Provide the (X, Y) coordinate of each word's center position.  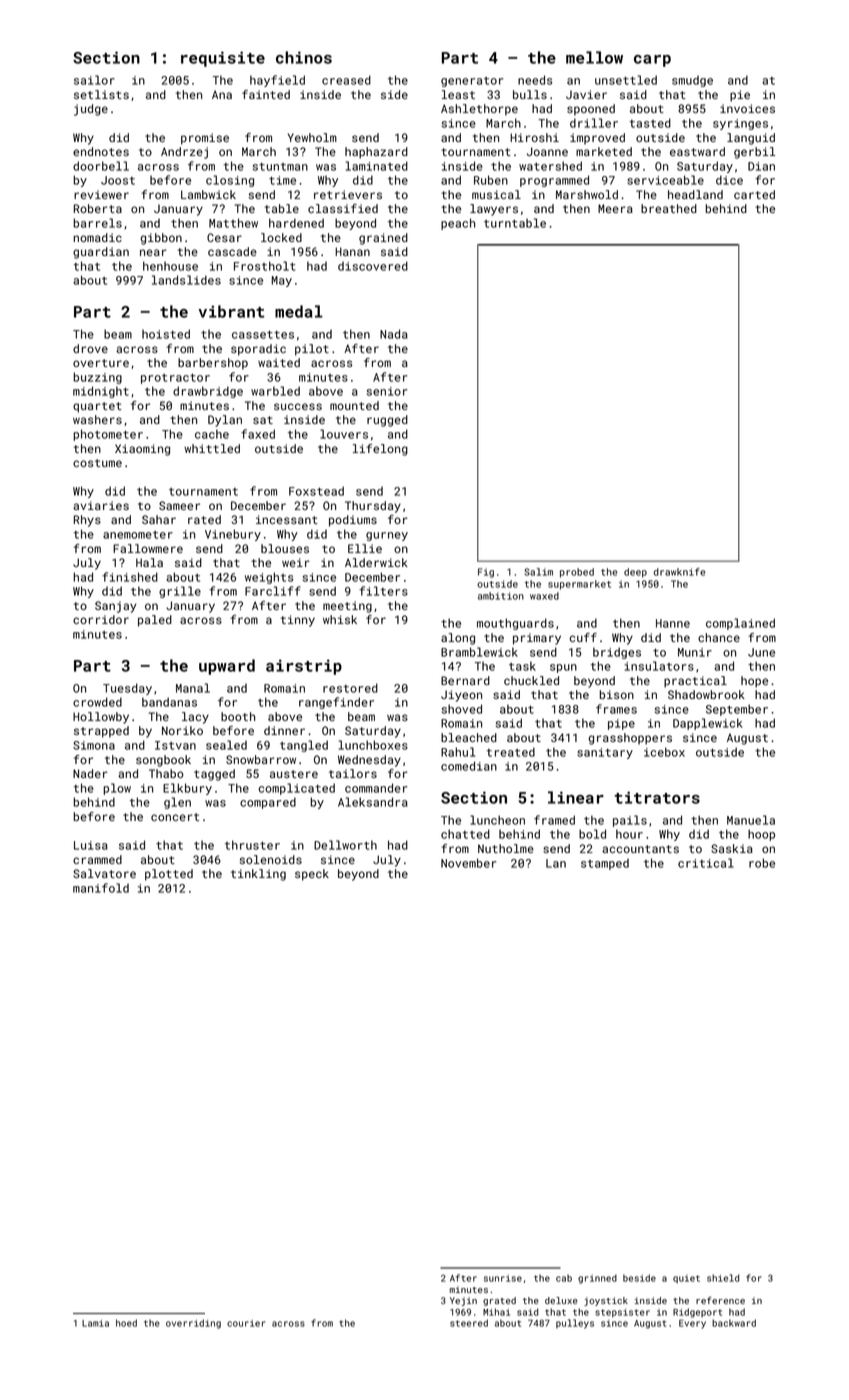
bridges (617, 653)
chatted (465, 834)
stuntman (280, 167)
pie (740, 96)
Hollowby (101, 718)
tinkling (258, 875)
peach (458, 224)
